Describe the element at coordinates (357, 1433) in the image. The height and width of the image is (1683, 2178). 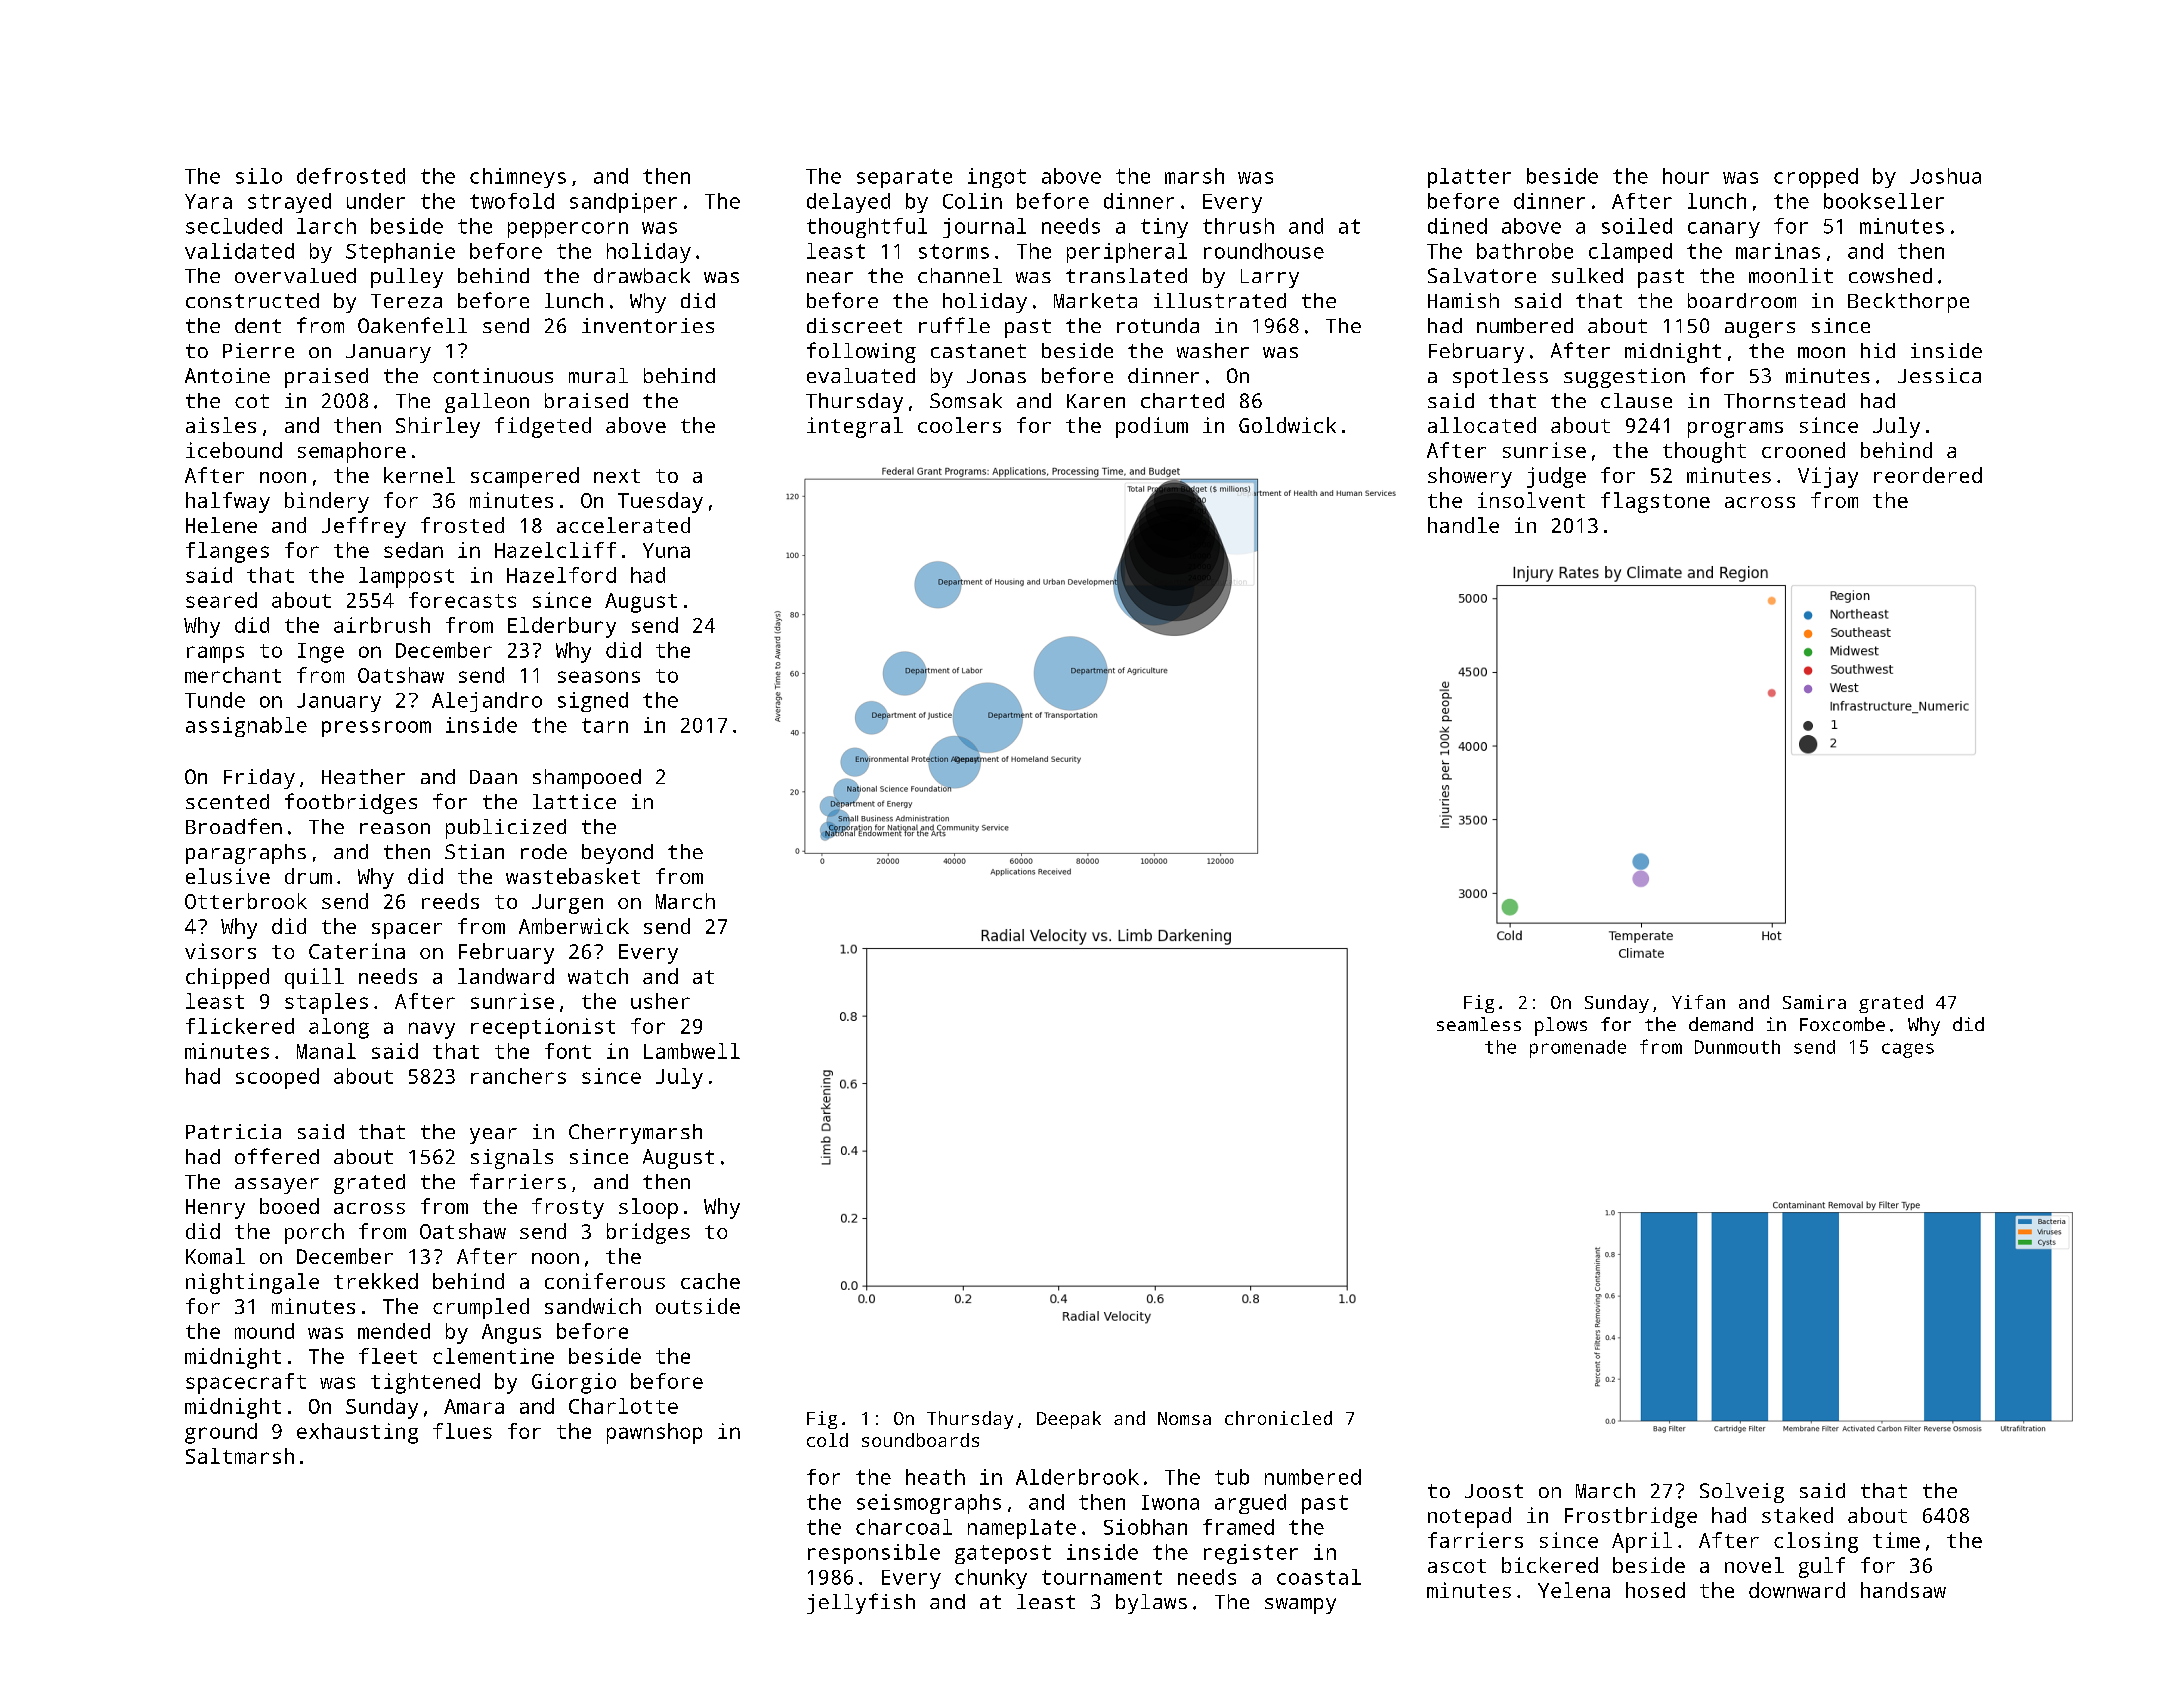
I see `exhausting` at that location.
